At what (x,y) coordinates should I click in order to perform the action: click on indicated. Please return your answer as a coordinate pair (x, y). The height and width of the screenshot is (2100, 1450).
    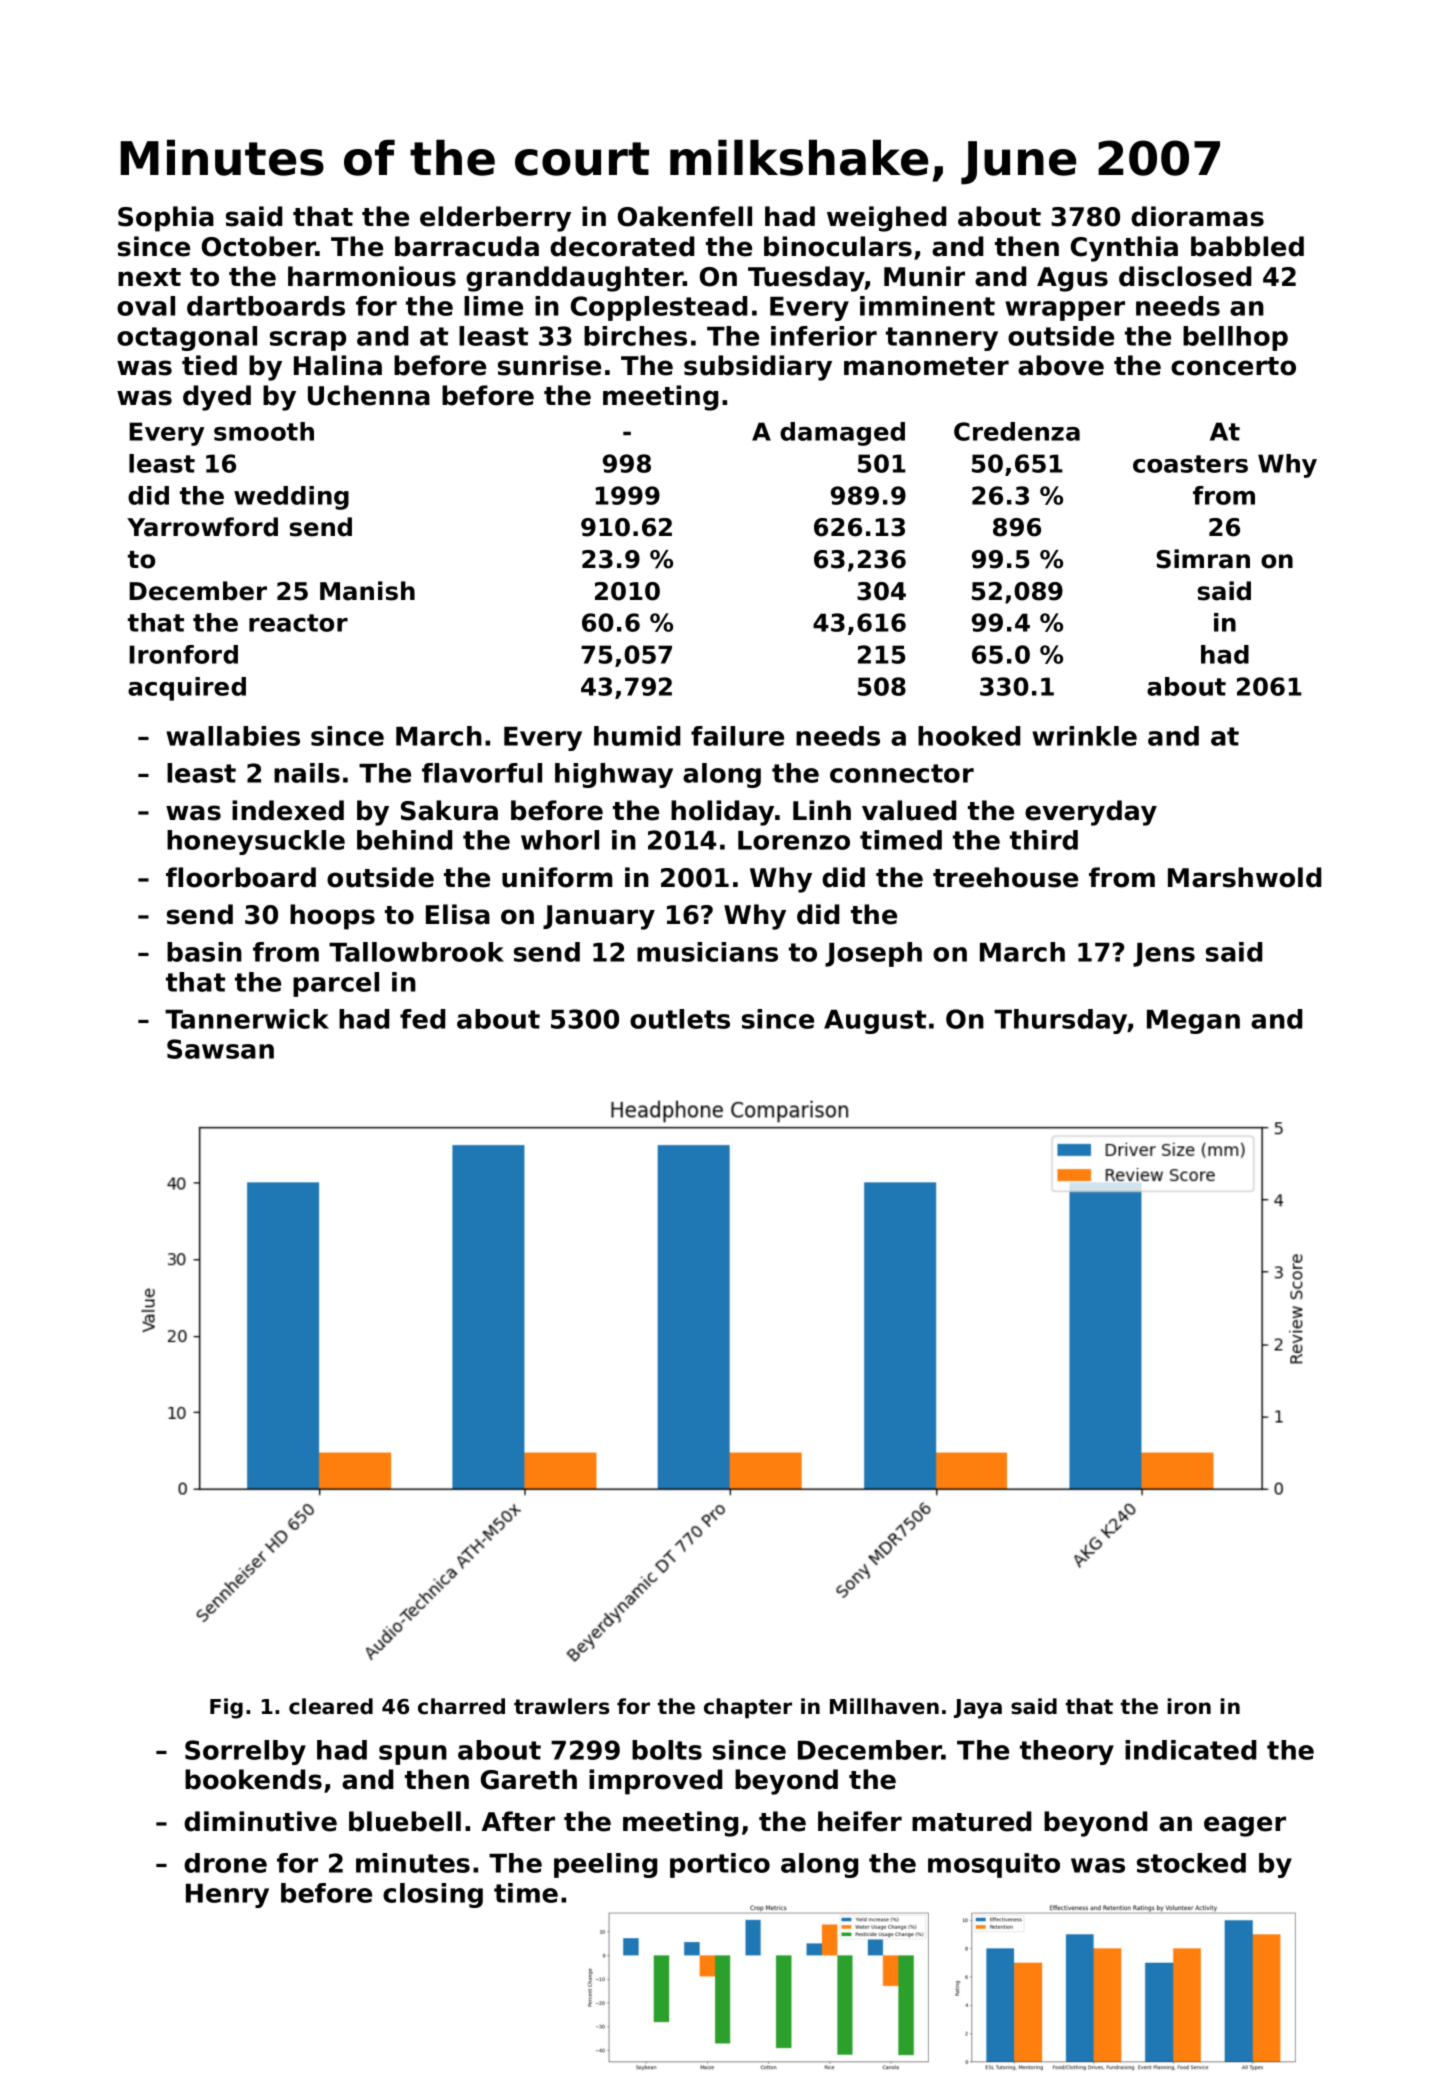
    Looking at the image, I should click on (1190, 1750).
